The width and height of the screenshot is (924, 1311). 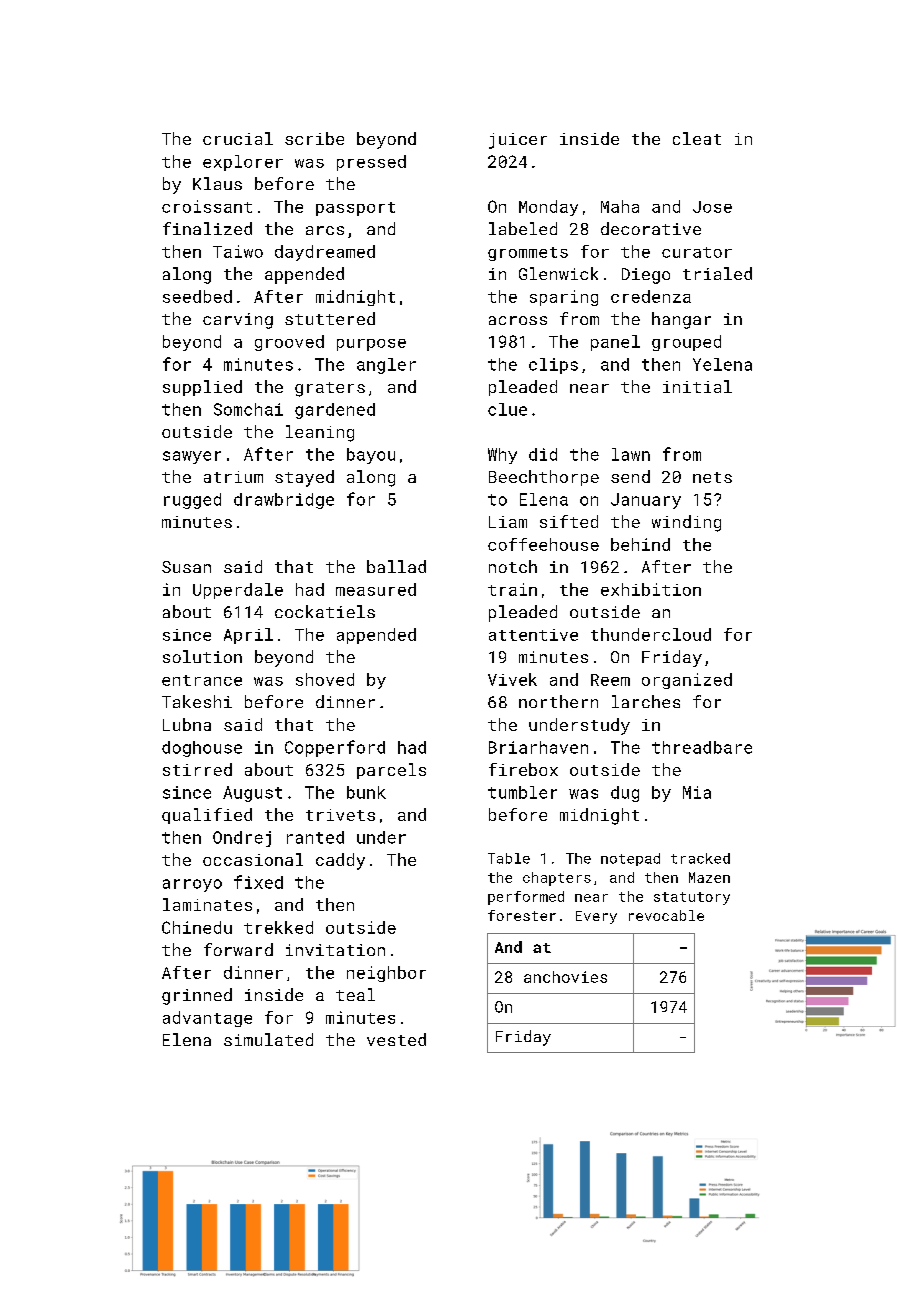 What do you see at coordinates (238, 138) in the screenshot?
I see `crucial` at bounding box center [238, 138].
